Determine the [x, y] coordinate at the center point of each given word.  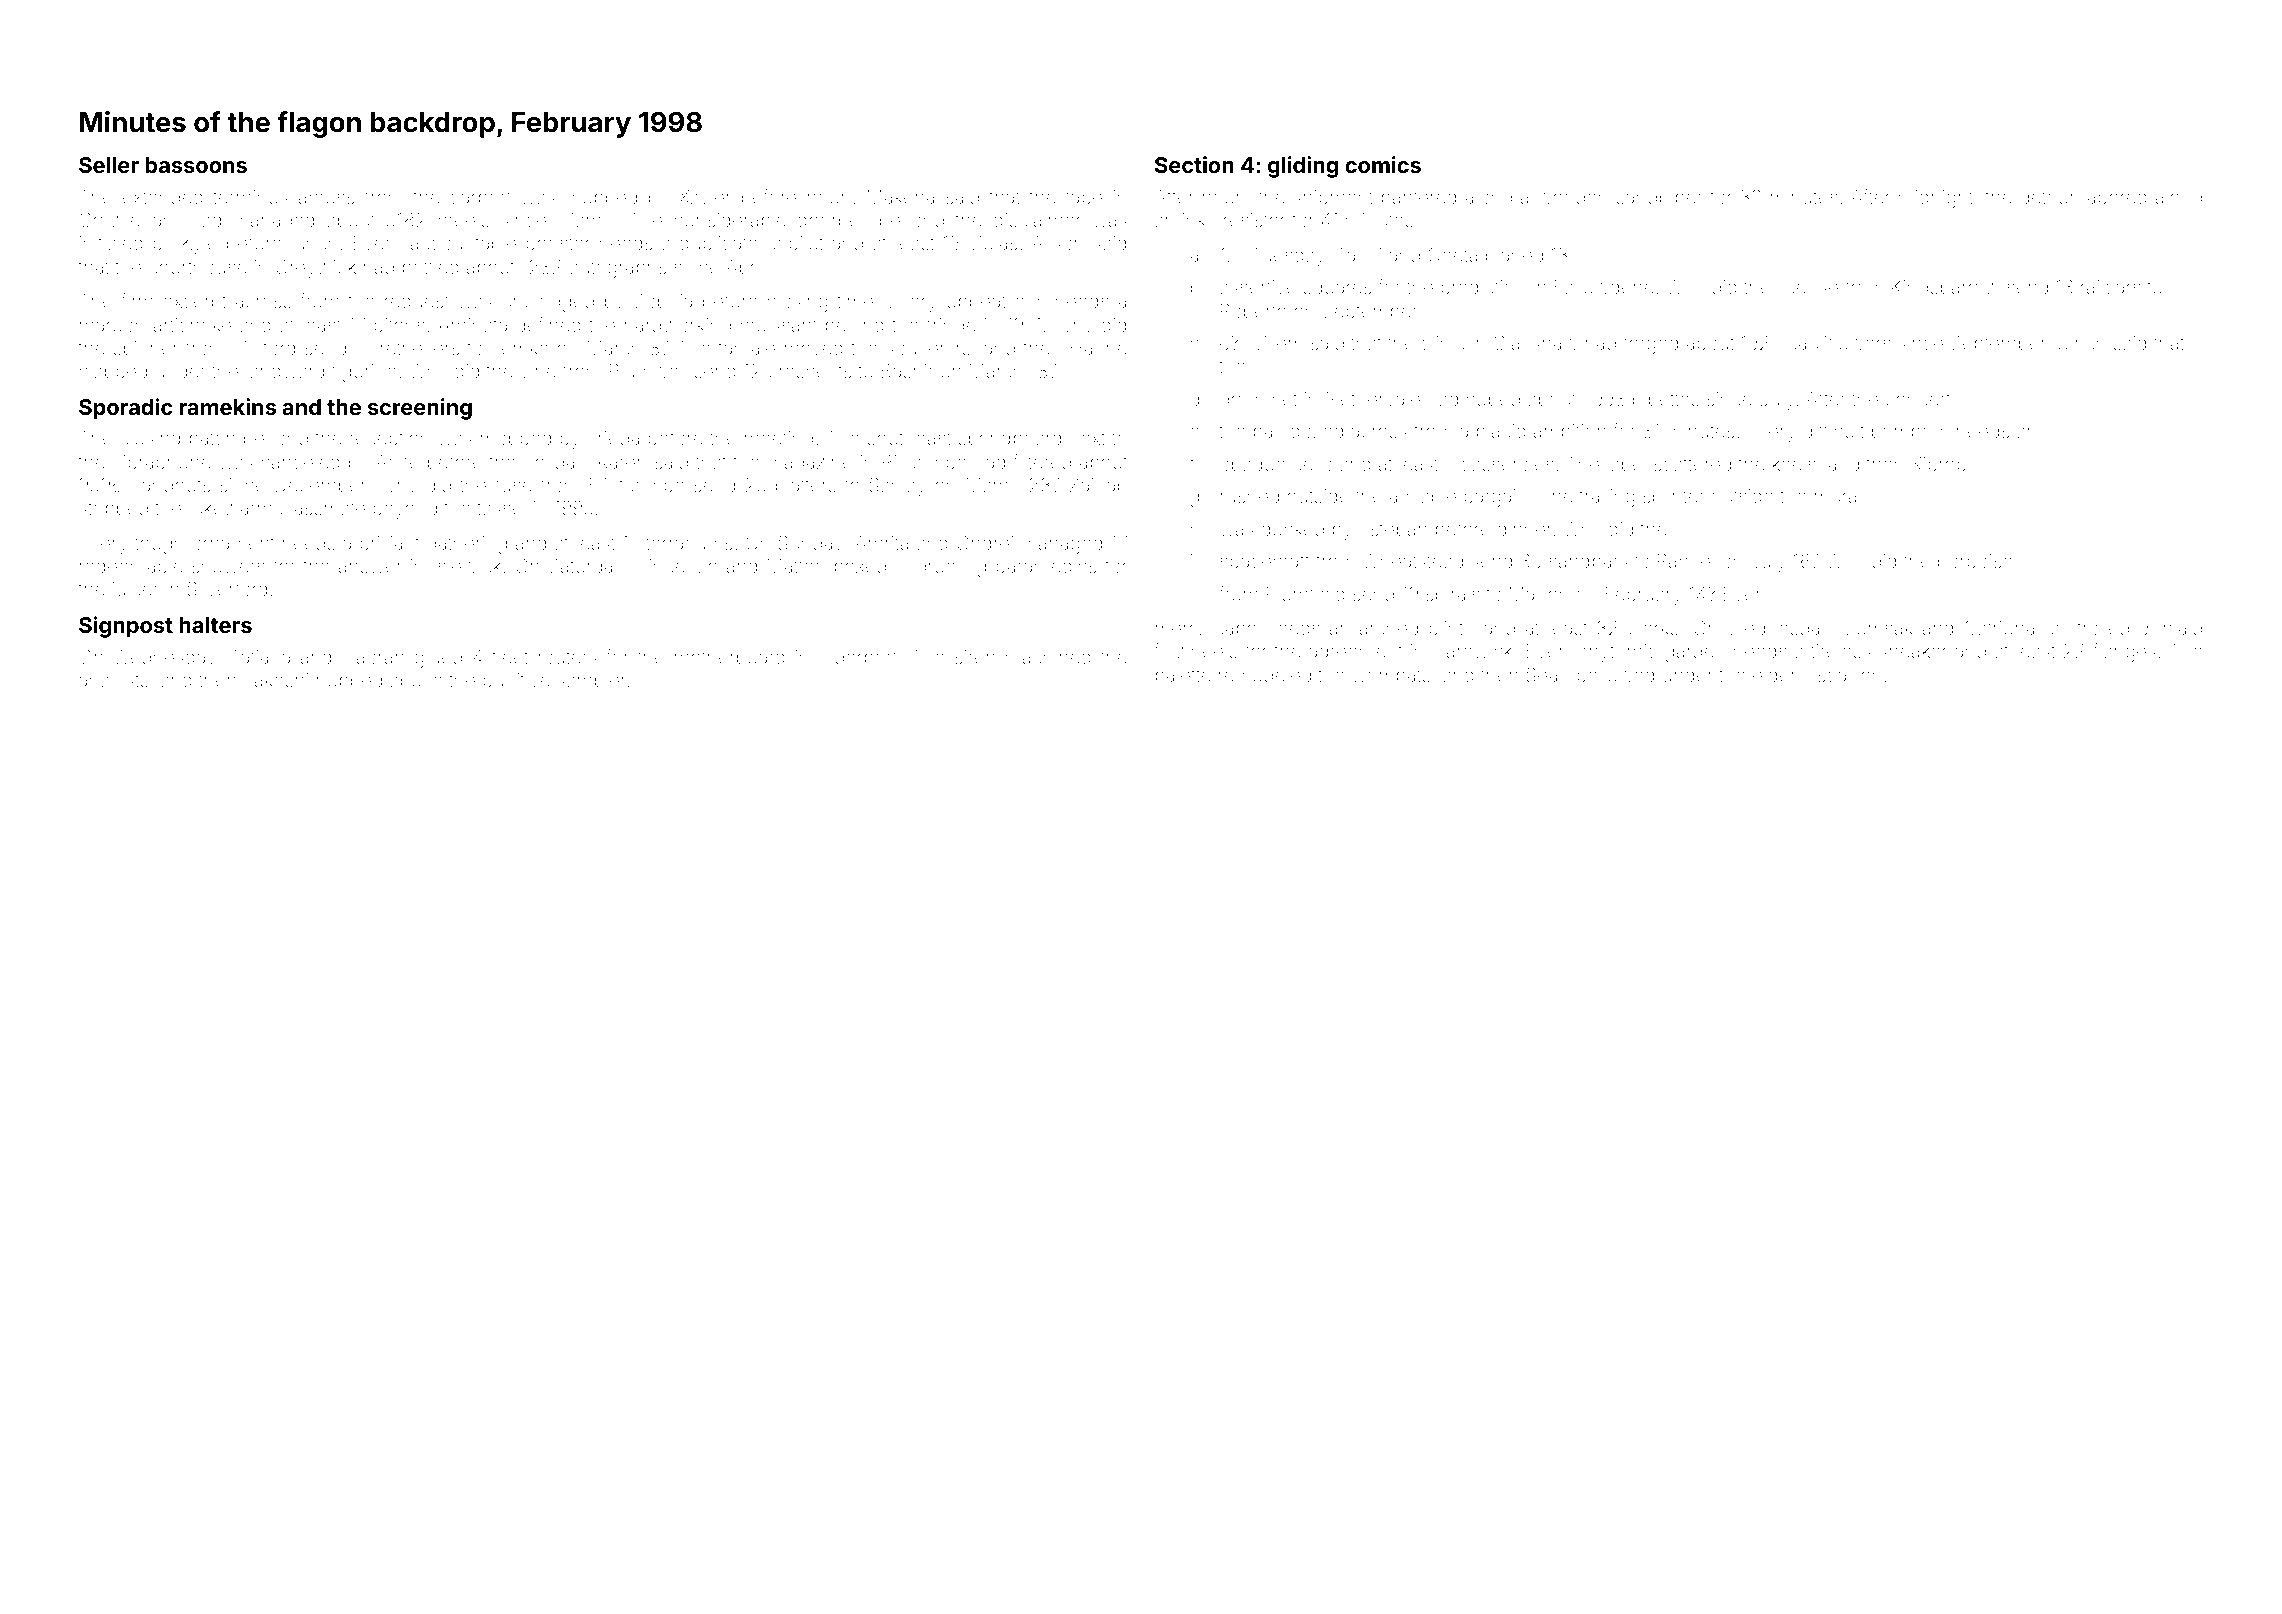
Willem [1274, 343]
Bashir [907, 370]
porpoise [1975, 563]
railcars [2111, 287]
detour [2047, 197]
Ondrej [985, 544]
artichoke [192, 325]
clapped [113, 373]
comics [1383, 164]
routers [568, 657]
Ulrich [2081, 343]
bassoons [196, 165]
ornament [233, 543]
